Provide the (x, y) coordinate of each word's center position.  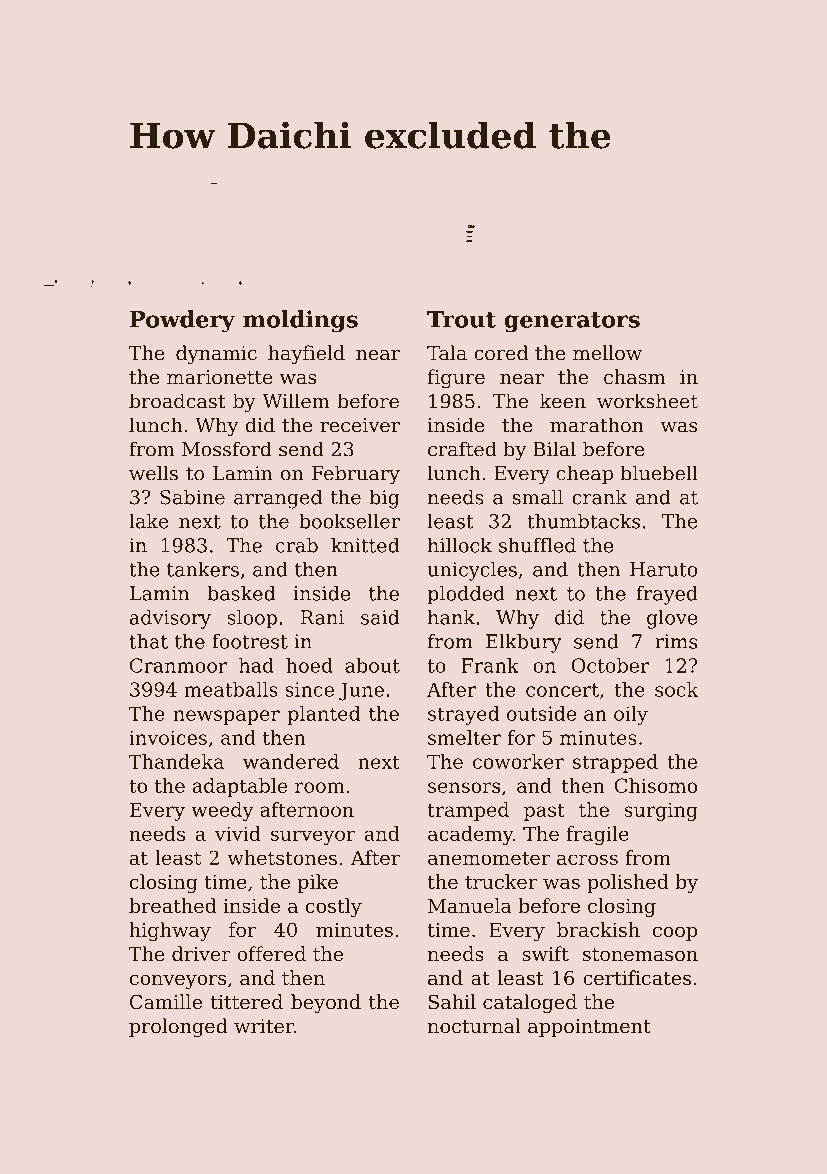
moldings (300, 321)
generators (572, 322)
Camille (166, 1002)
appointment (589, 1028)
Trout (461, 319)
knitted (365, 545)
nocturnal (474, 1026)
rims (676, 641)
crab (297, 545)
